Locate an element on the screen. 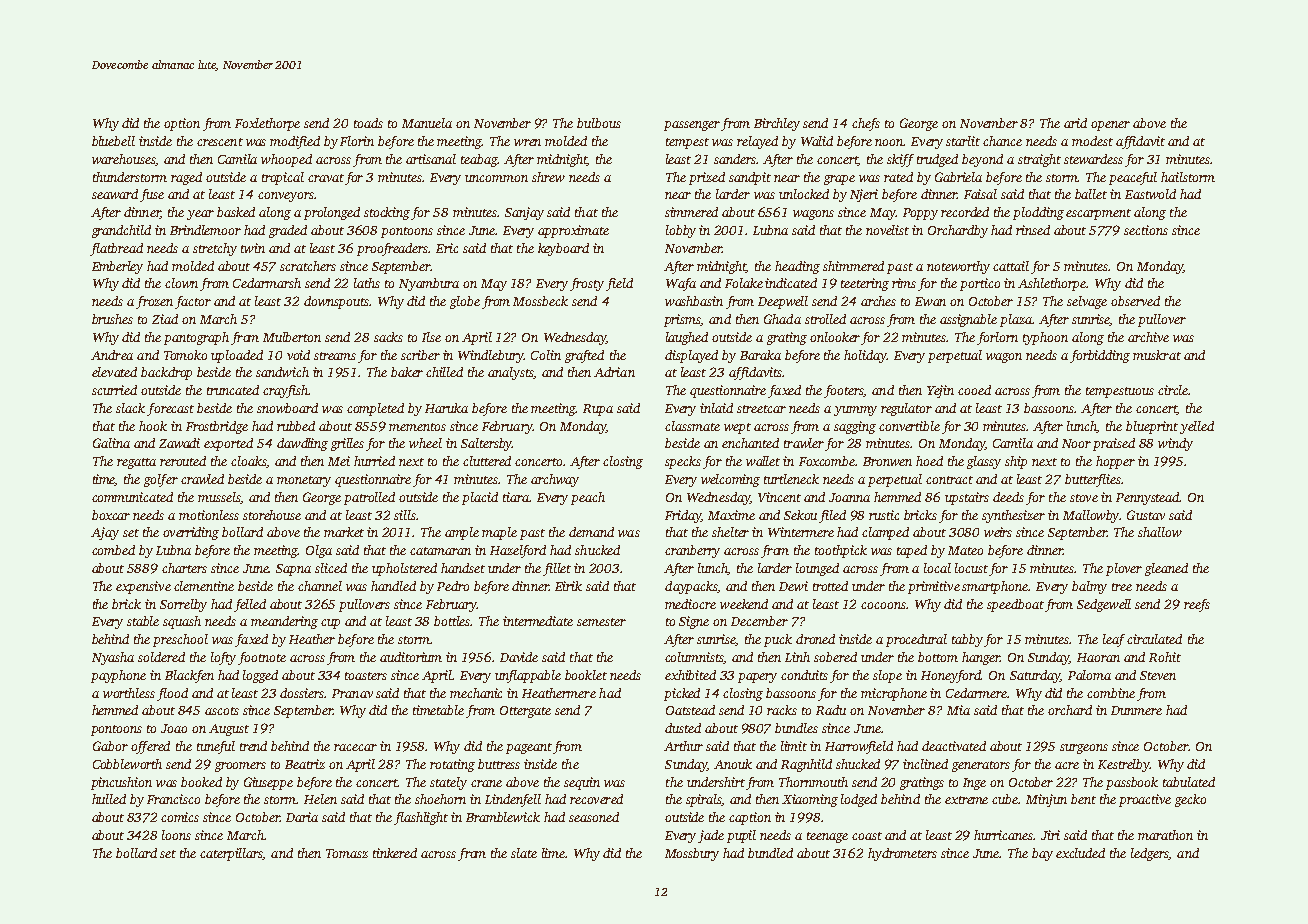 The image size is (1308, 924). caterpillars is located at coordinates (231, 854).
